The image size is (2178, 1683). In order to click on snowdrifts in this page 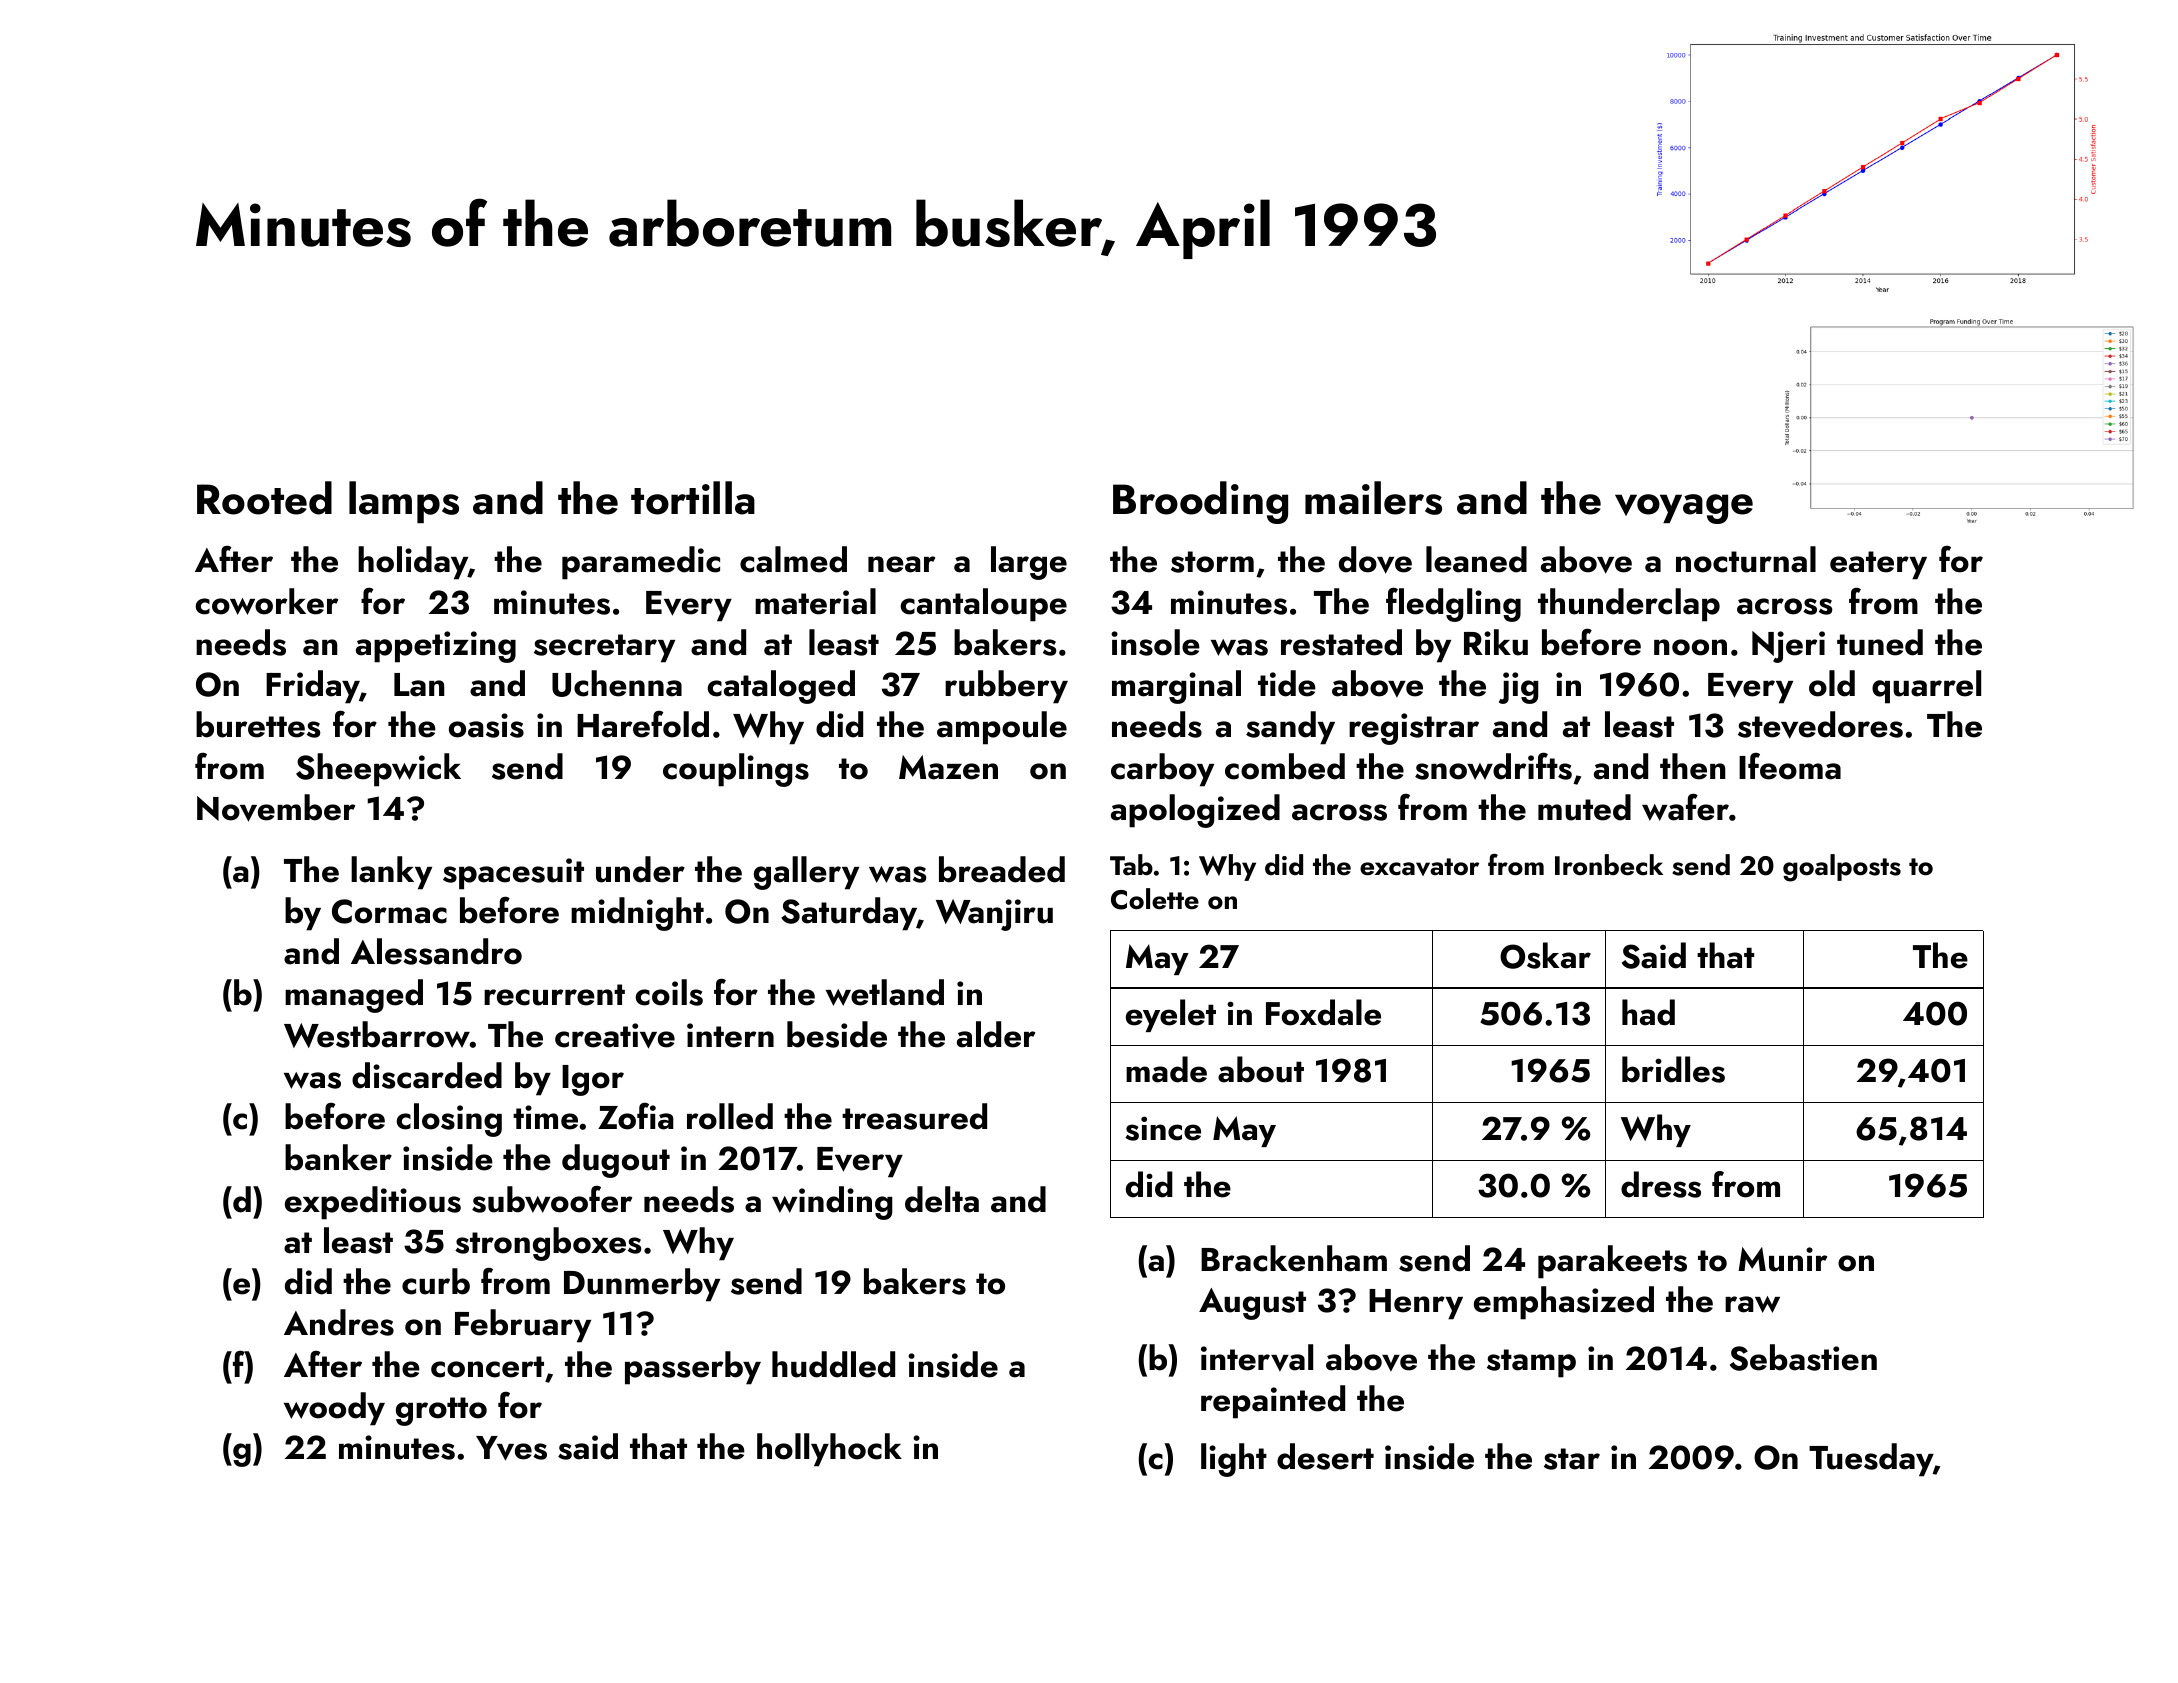, I will do `click(1493, 766)`.
